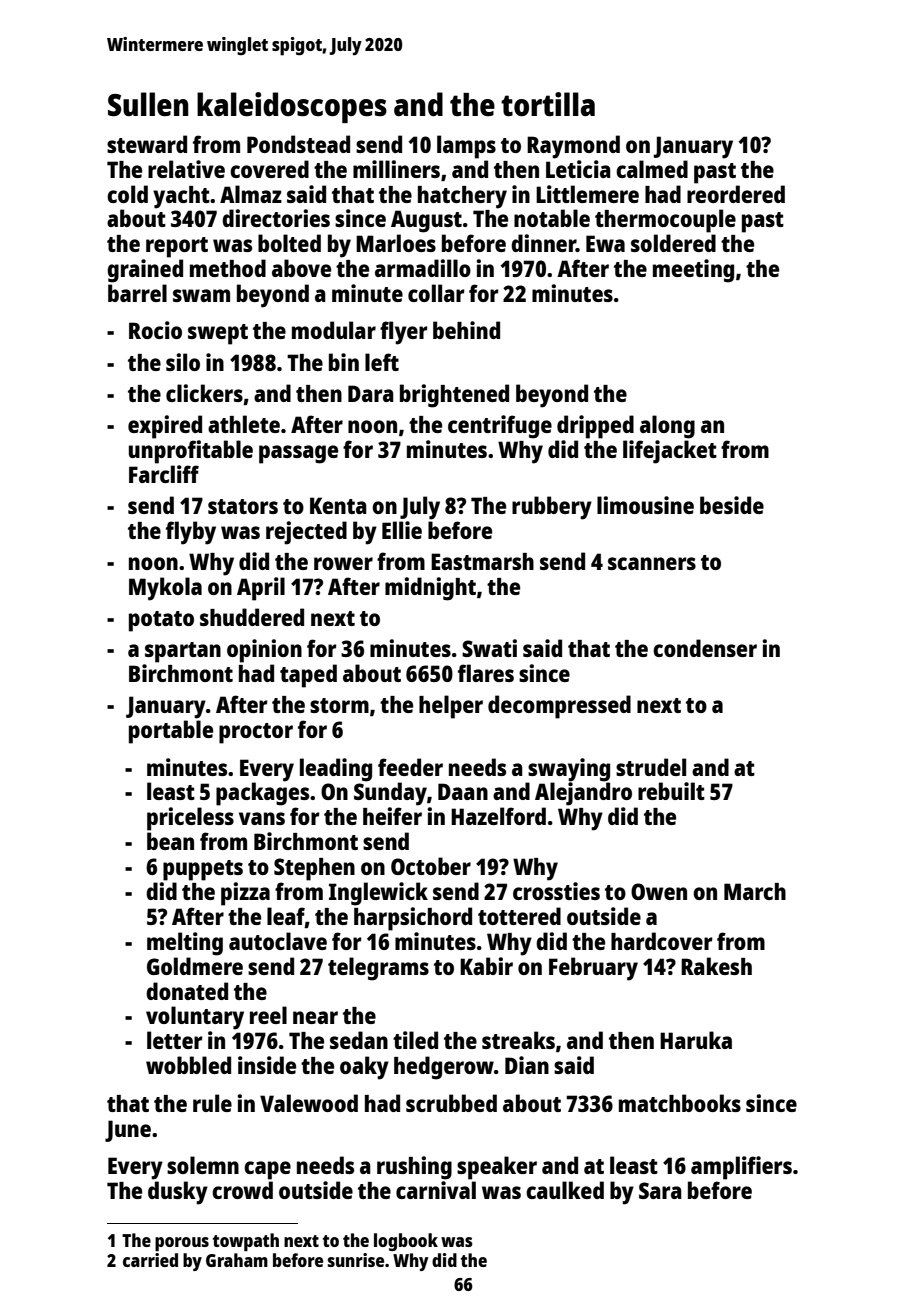 Image resolution: width=908 pixels, height=1316 pixels. What do you see at coordinates (164, 474) in the document?
I see `Farcliff` at bounding box center [164, 474].
